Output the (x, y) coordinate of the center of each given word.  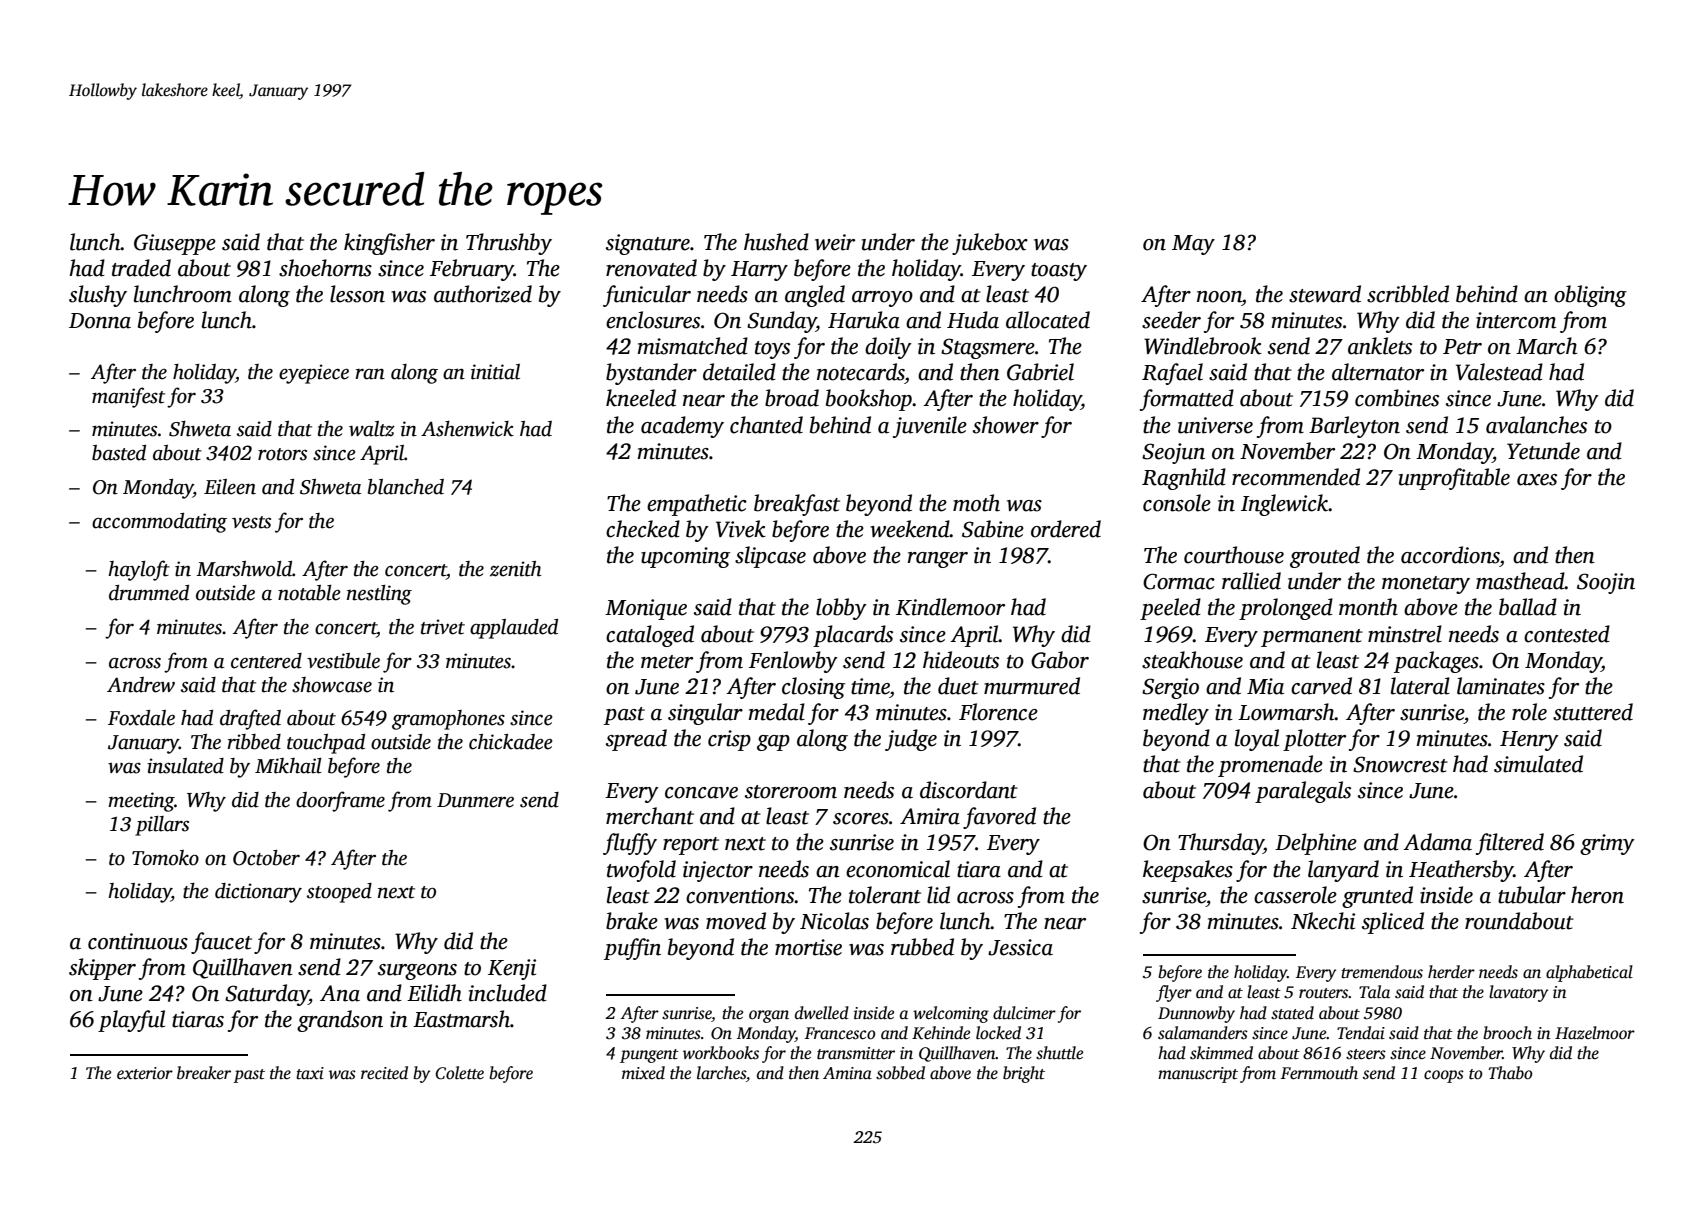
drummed (149, 593)
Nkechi (1323, 921)
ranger (938, 560)
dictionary (258, 893)
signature (648, 244)
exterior (145, 1073)
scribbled (1408, 294)
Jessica (1020, 947)
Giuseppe (175, 244)
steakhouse (1192, 660)
